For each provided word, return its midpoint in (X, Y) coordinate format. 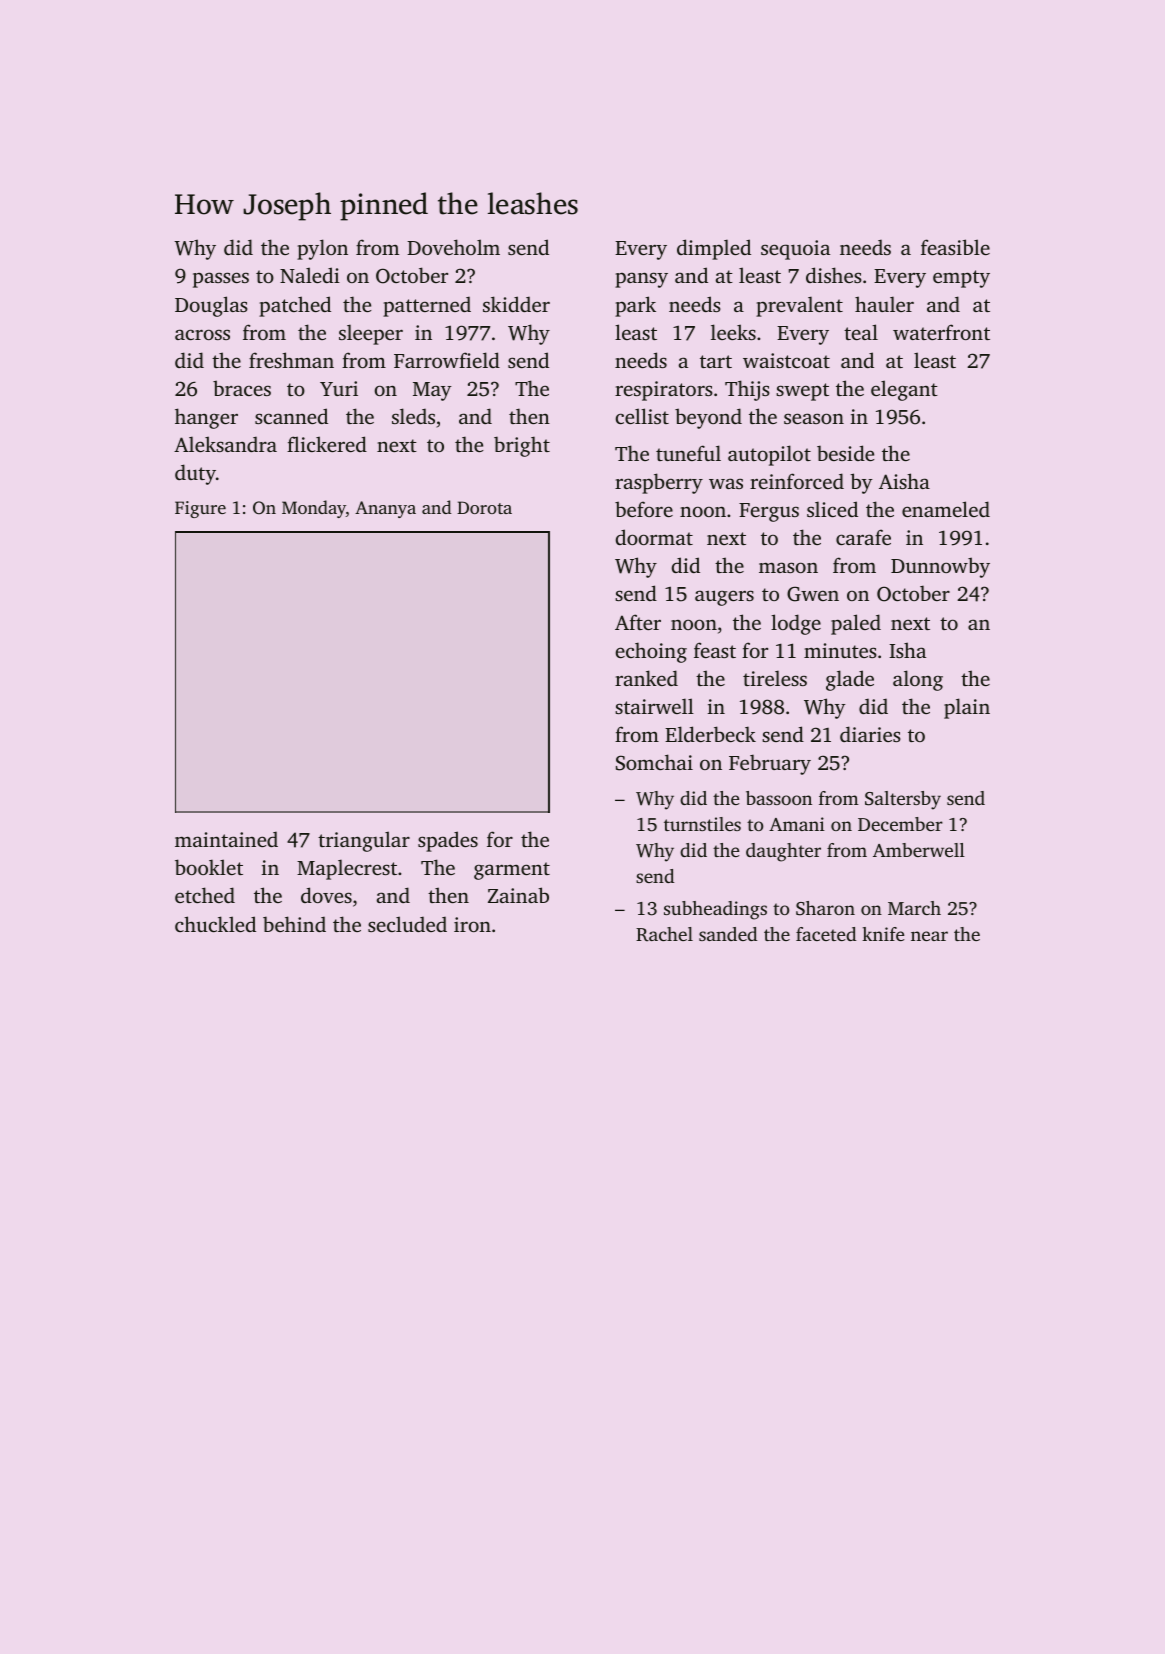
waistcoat (786, 360)
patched (295, 306)
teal (861, 332)
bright (522, 446)
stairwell (654, 706)
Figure (200, 509)
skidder (516, 304)
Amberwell (919, 850)
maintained (226, 839)
